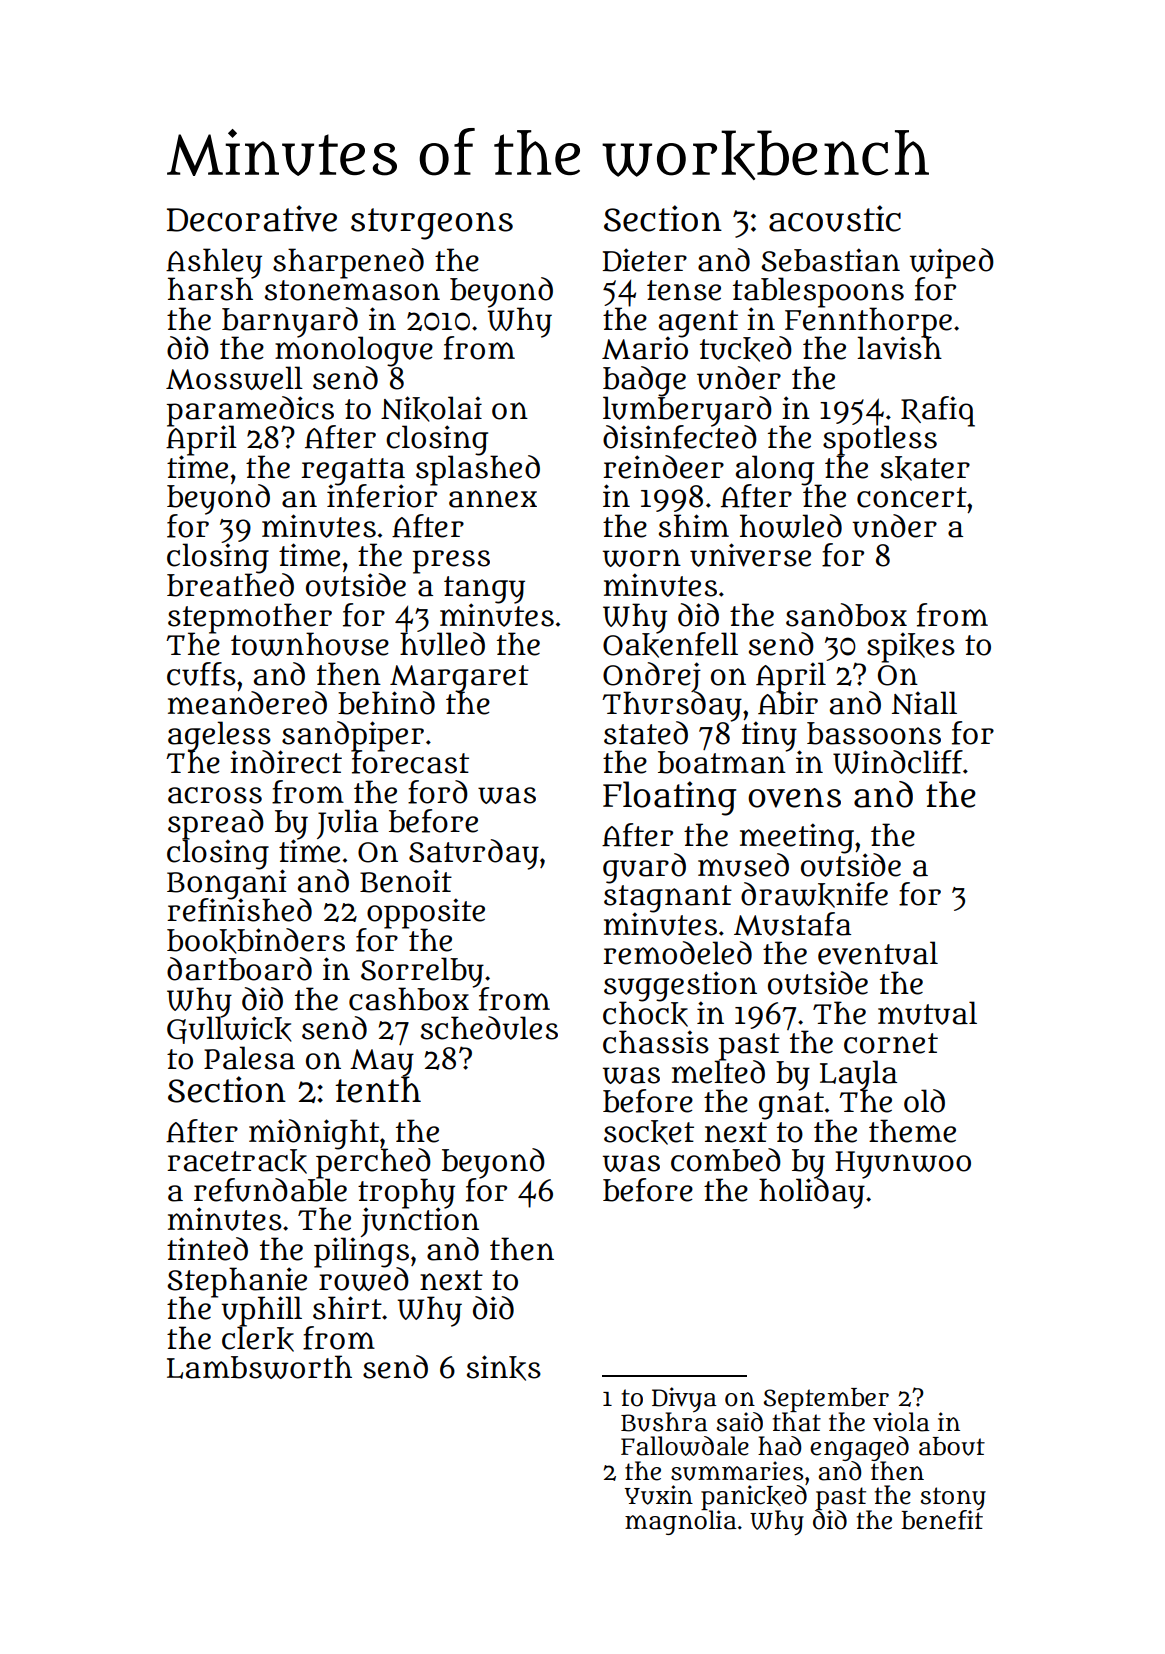  I want to click on cashbox, so click(409, 999).
